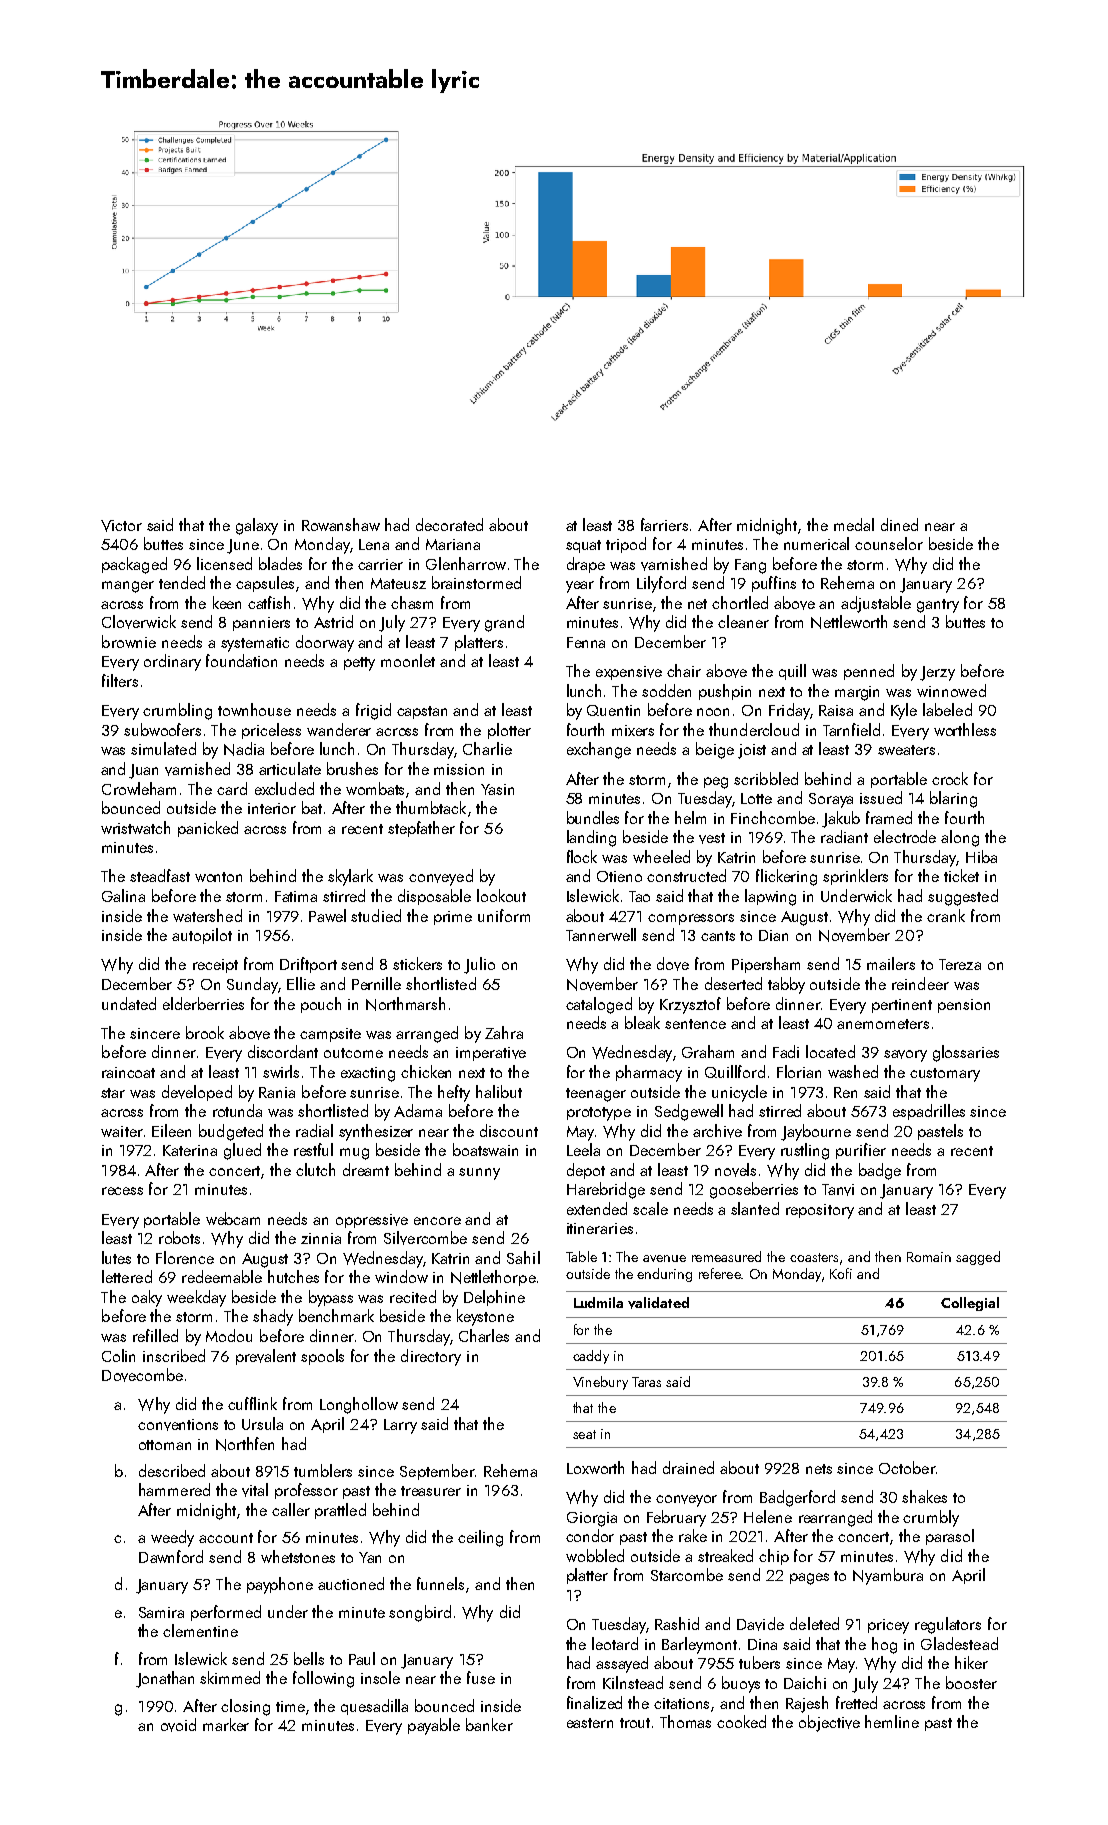  What do you see at coordinates (965, 729) in the page?
I see `worthless` at bounding box center [965, 729].
